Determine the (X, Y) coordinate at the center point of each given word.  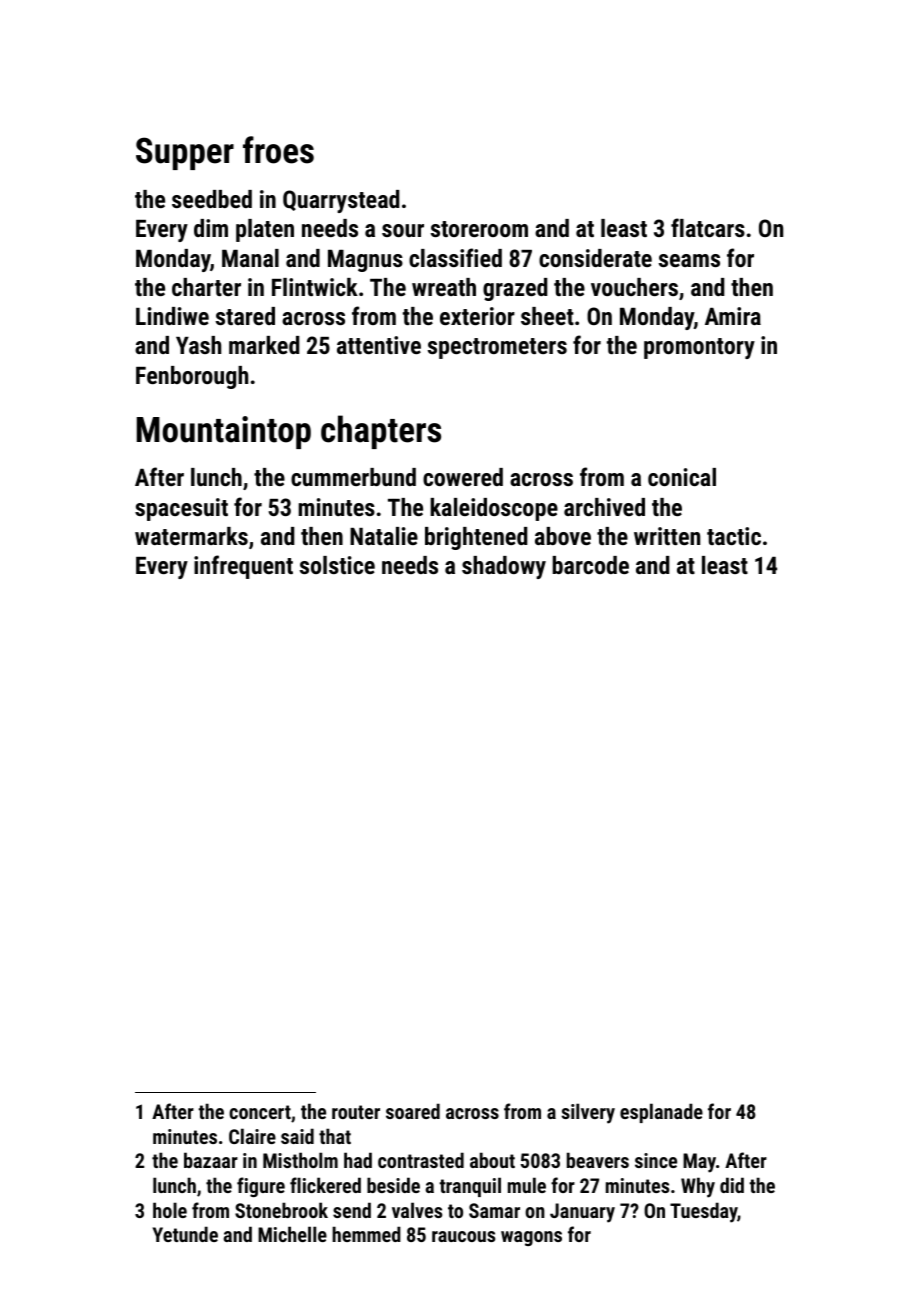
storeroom (479, 229)
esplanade (661, 1113)
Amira (733, 316)
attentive (379, 345)
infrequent (243, 567)
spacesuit (181, 509)
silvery (588, 1113)
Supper (185, 153)
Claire (252, 1136)
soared (413, 1111)
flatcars (708, 227)
